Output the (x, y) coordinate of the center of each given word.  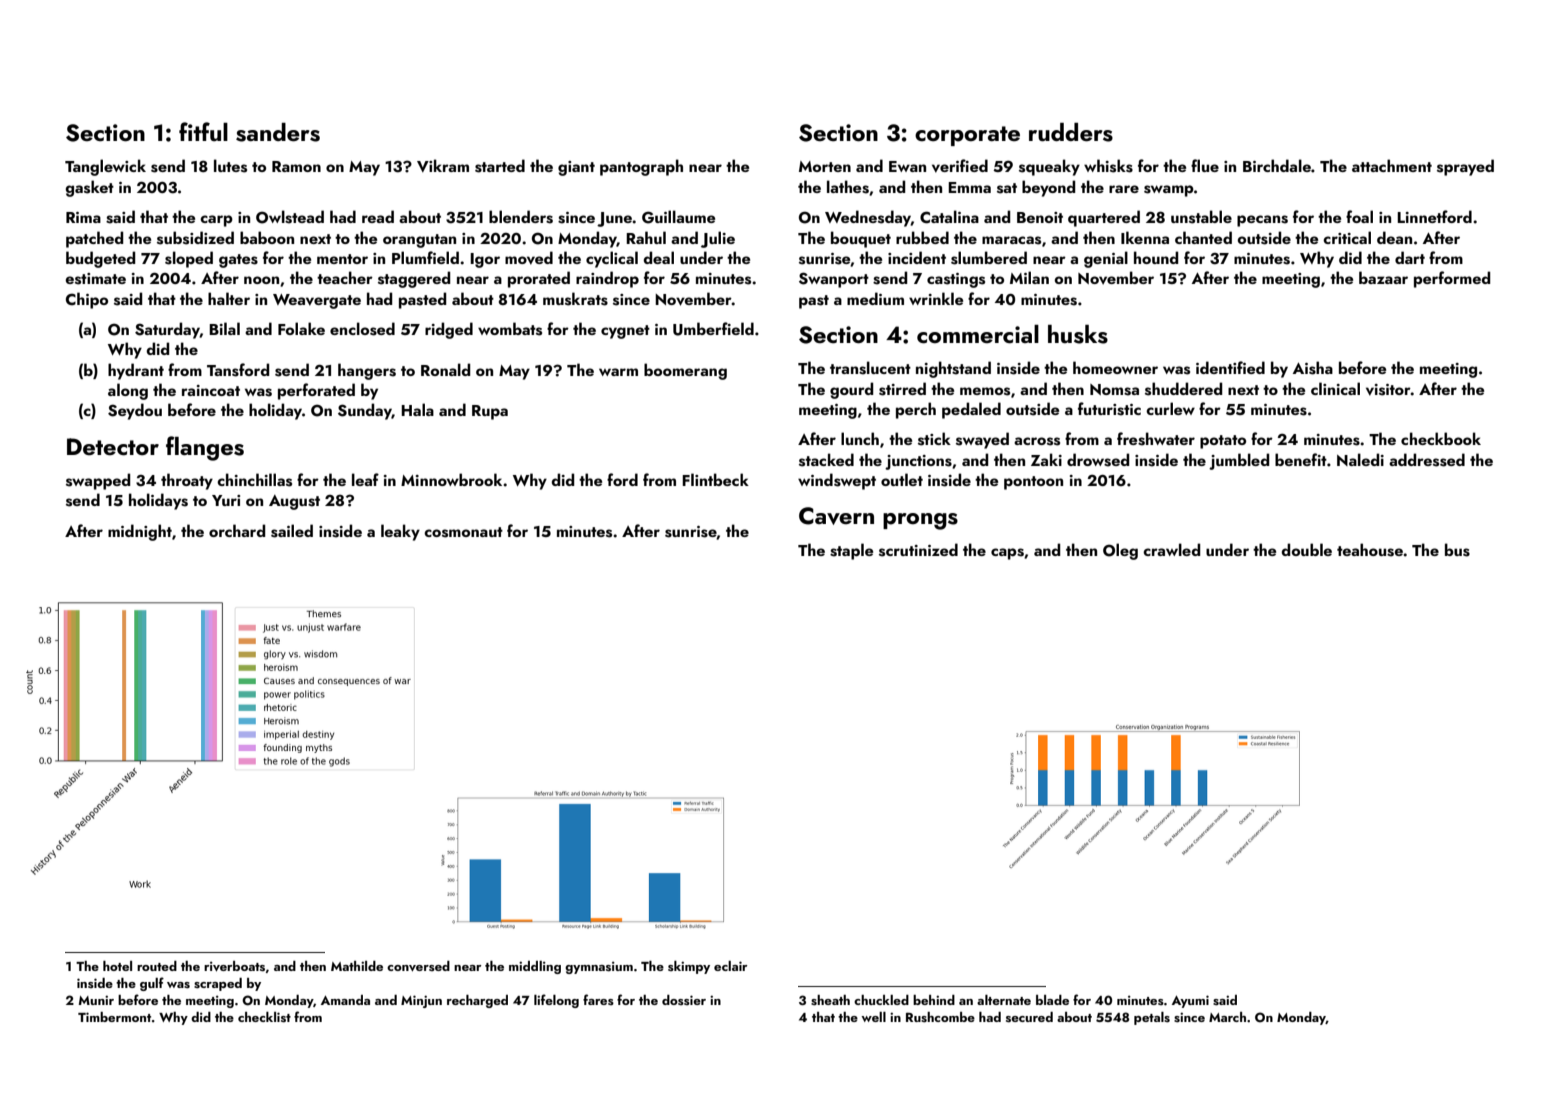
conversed (418, 966)
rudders (1071, 132)
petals (1152, 1018)
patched (94, 239)
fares (598, 999)
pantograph (641, 167)
